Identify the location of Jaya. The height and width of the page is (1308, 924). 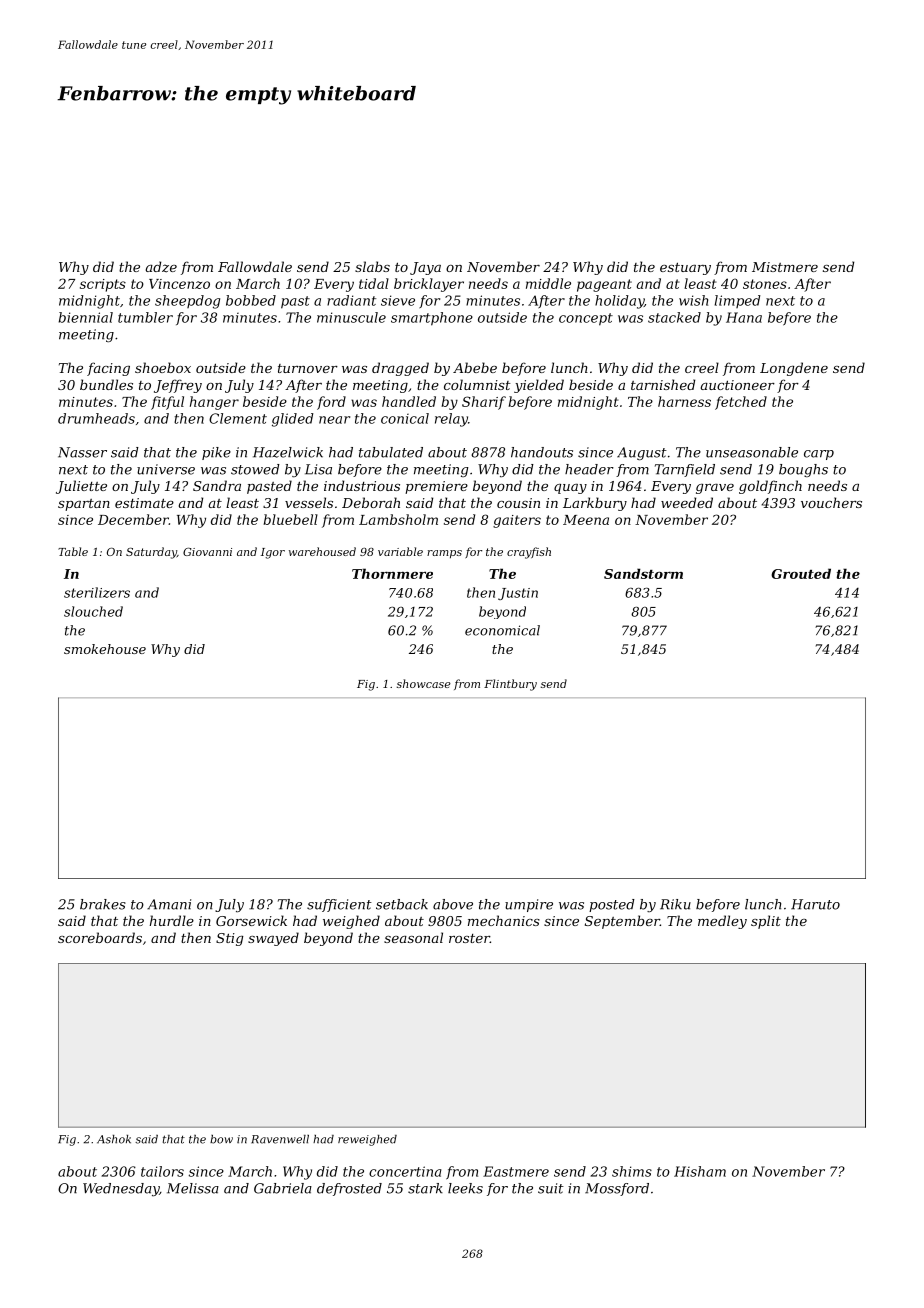
(425, 268).
